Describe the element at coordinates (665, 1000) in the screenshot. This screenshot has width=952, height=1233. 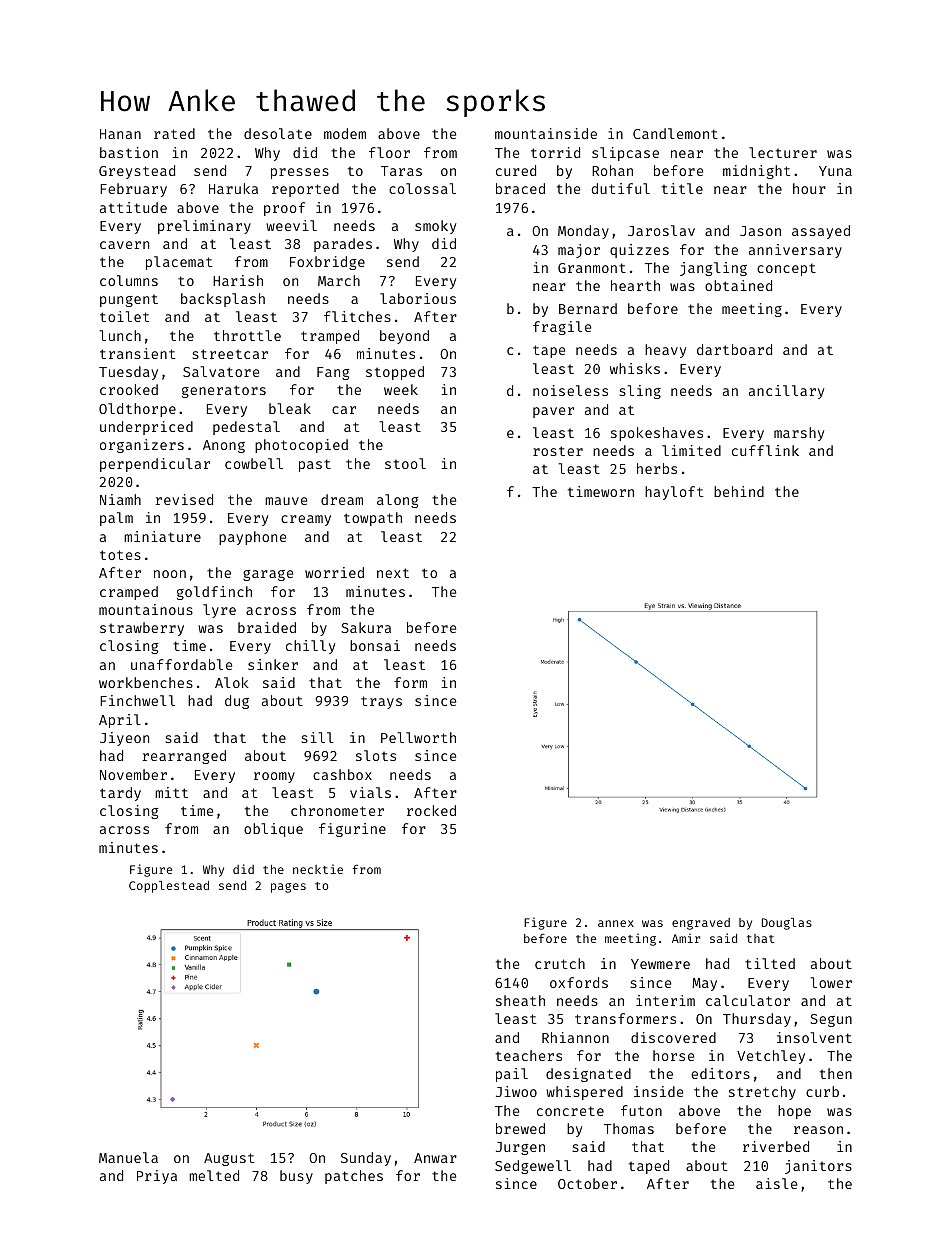
I see `interim` at that location.
